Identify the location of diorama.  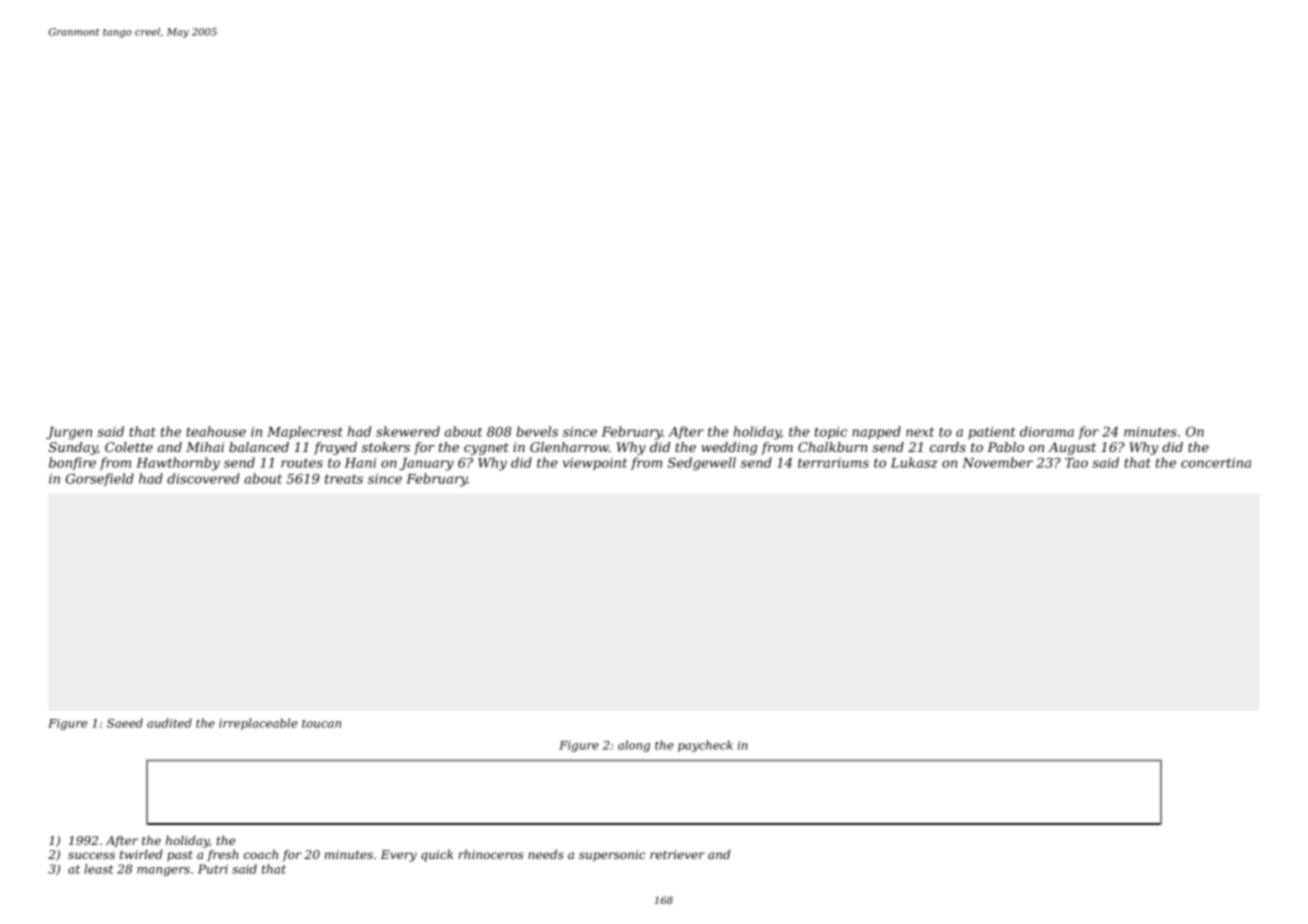
(1047, 431).
